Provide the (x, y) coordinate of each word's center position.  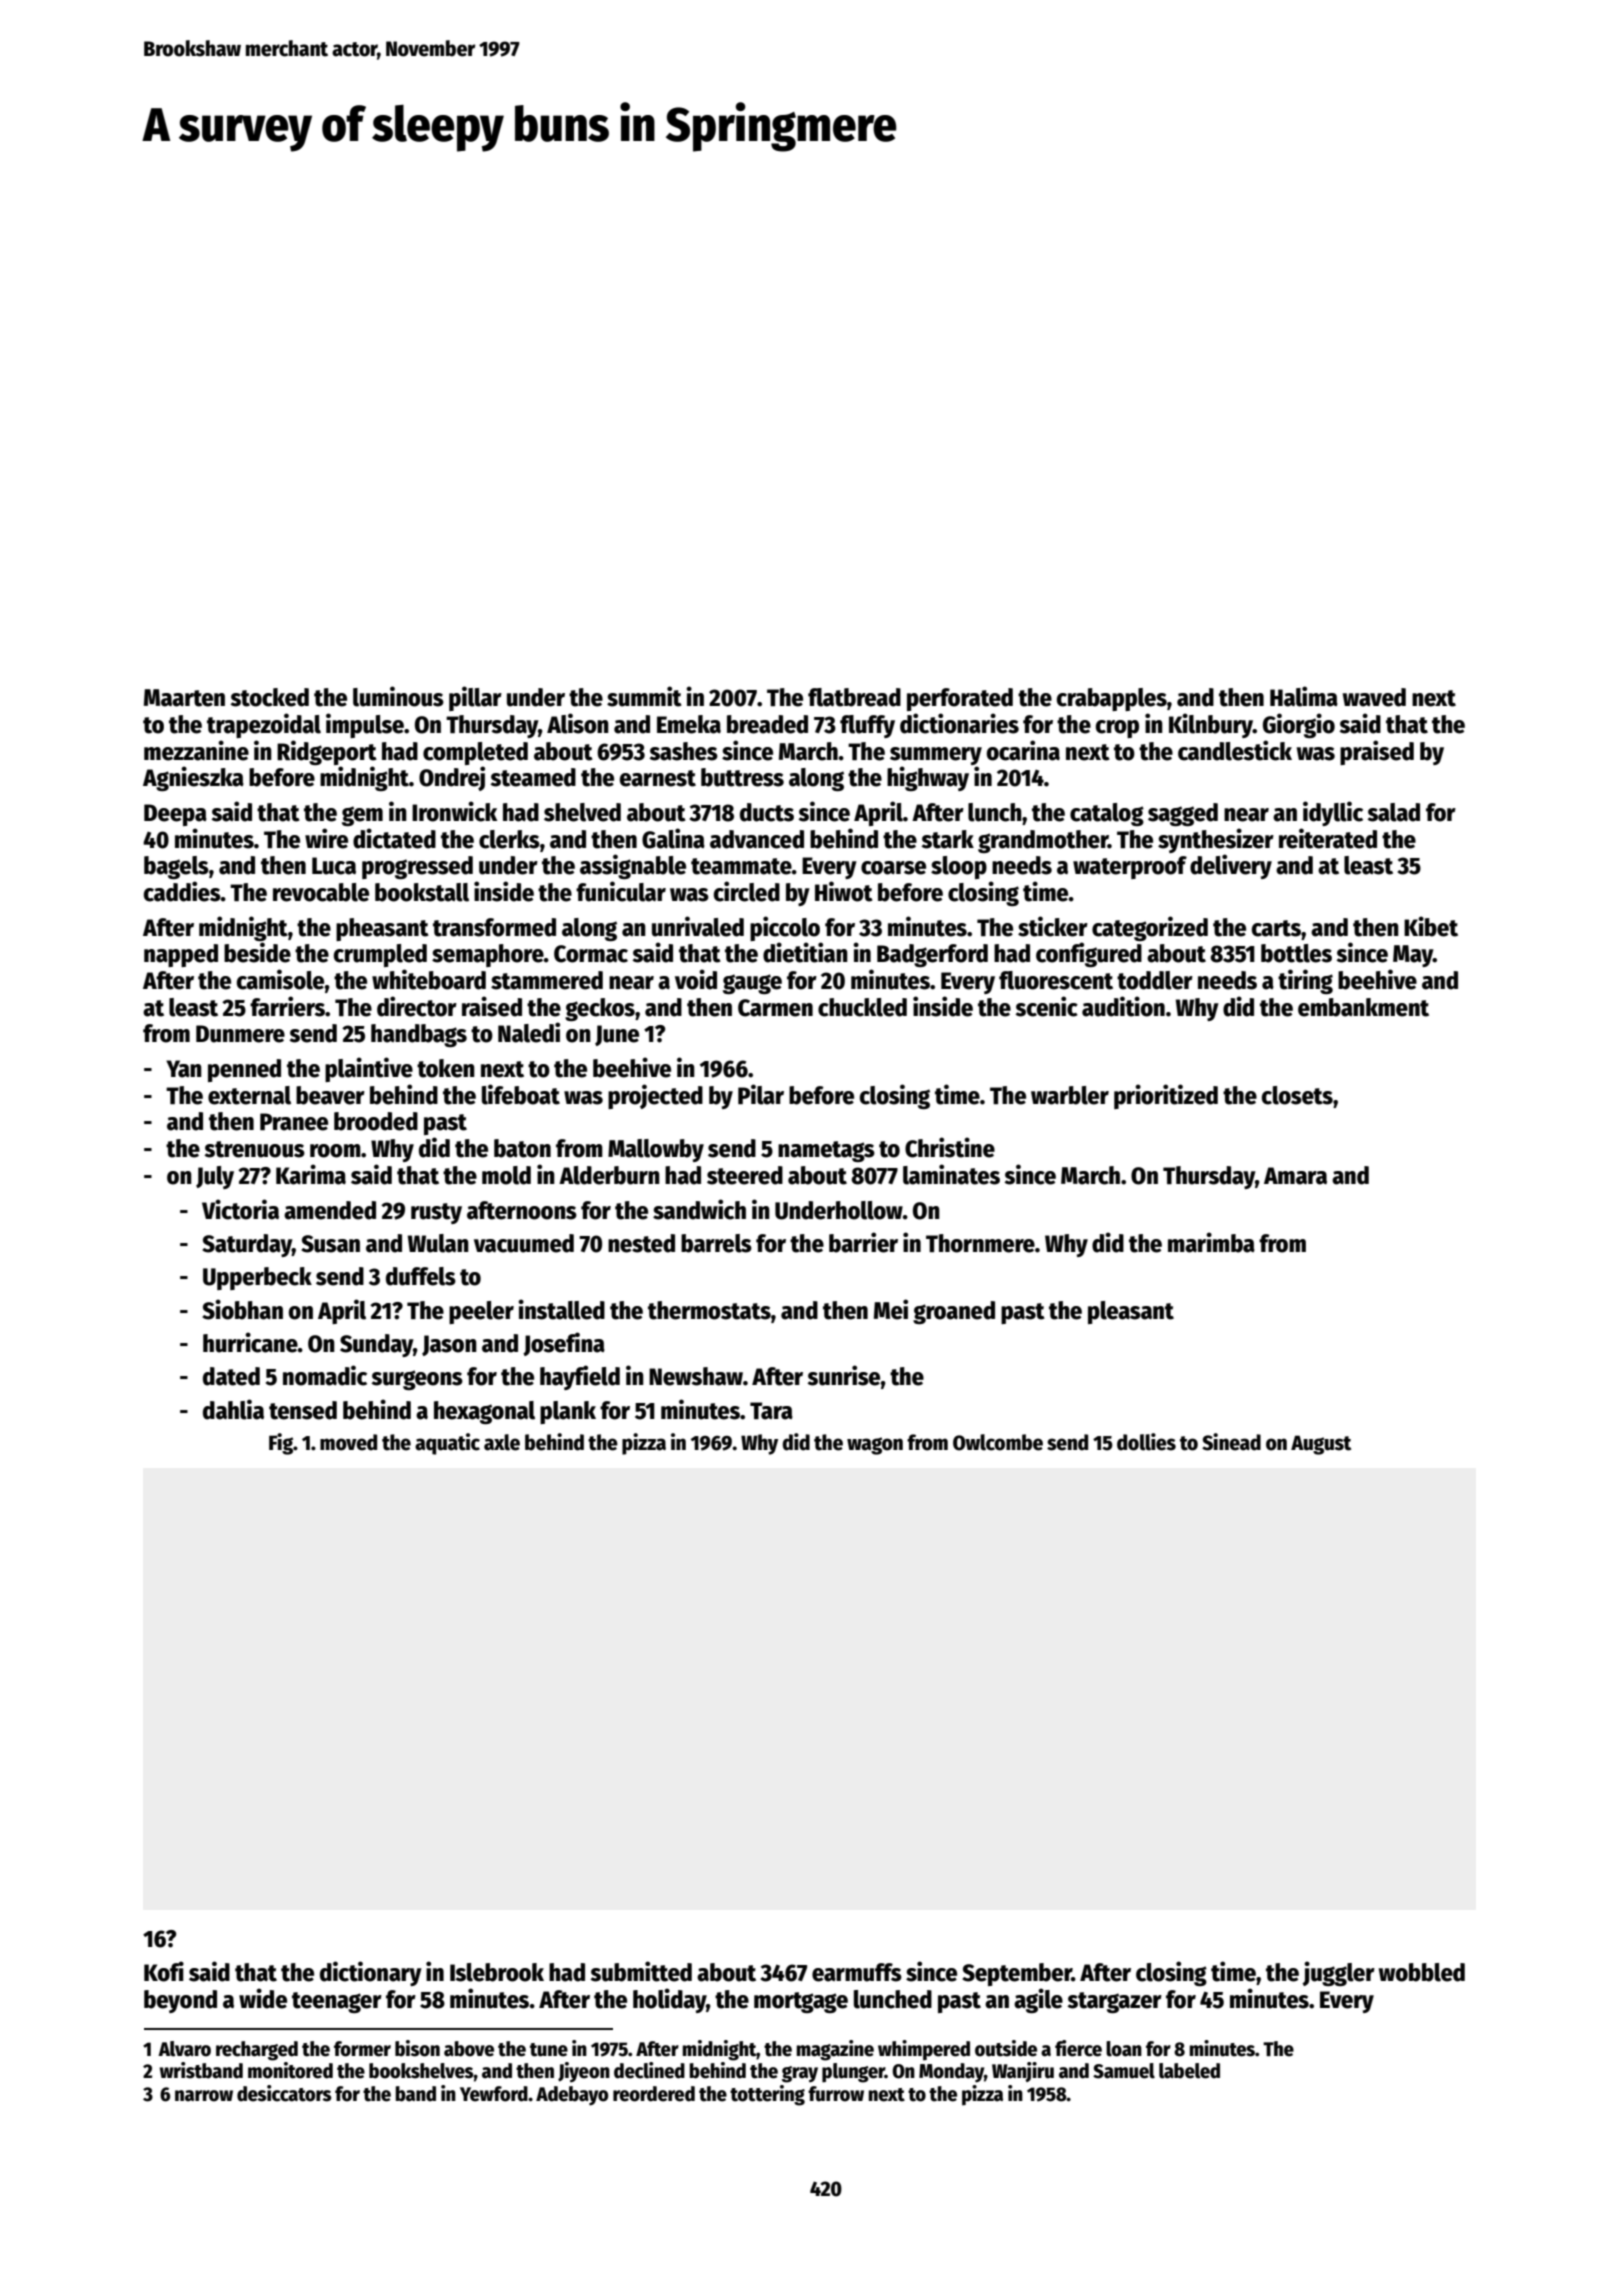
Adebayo (572, 2096)
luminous (398, 696)
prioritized (1166, 1096)
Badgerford (932, 955)
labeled (1189, 2071)
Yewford (494, 2094)
